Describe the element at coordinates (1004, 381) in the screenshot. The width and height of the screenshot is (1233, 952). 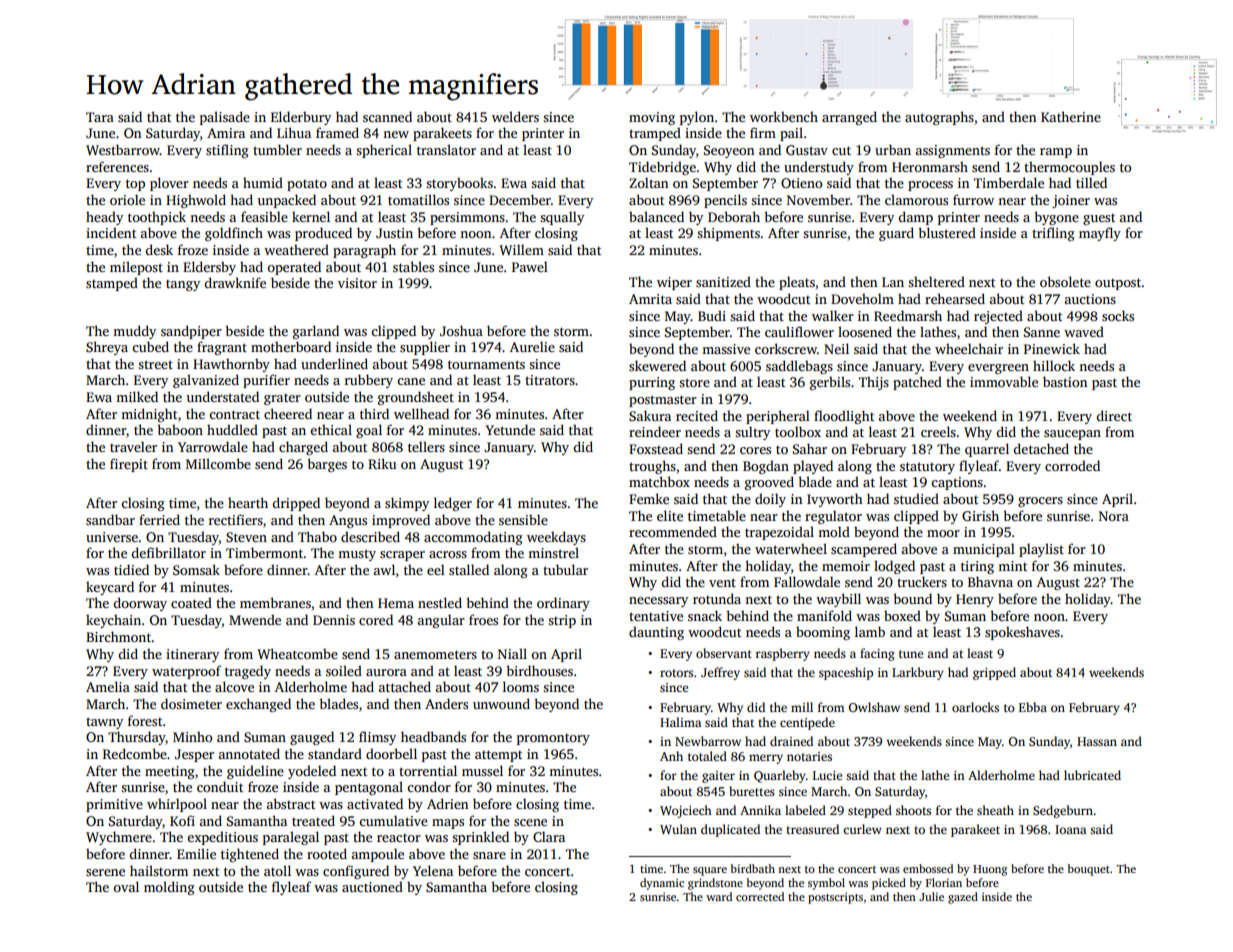
I see `immovable` at that location.
